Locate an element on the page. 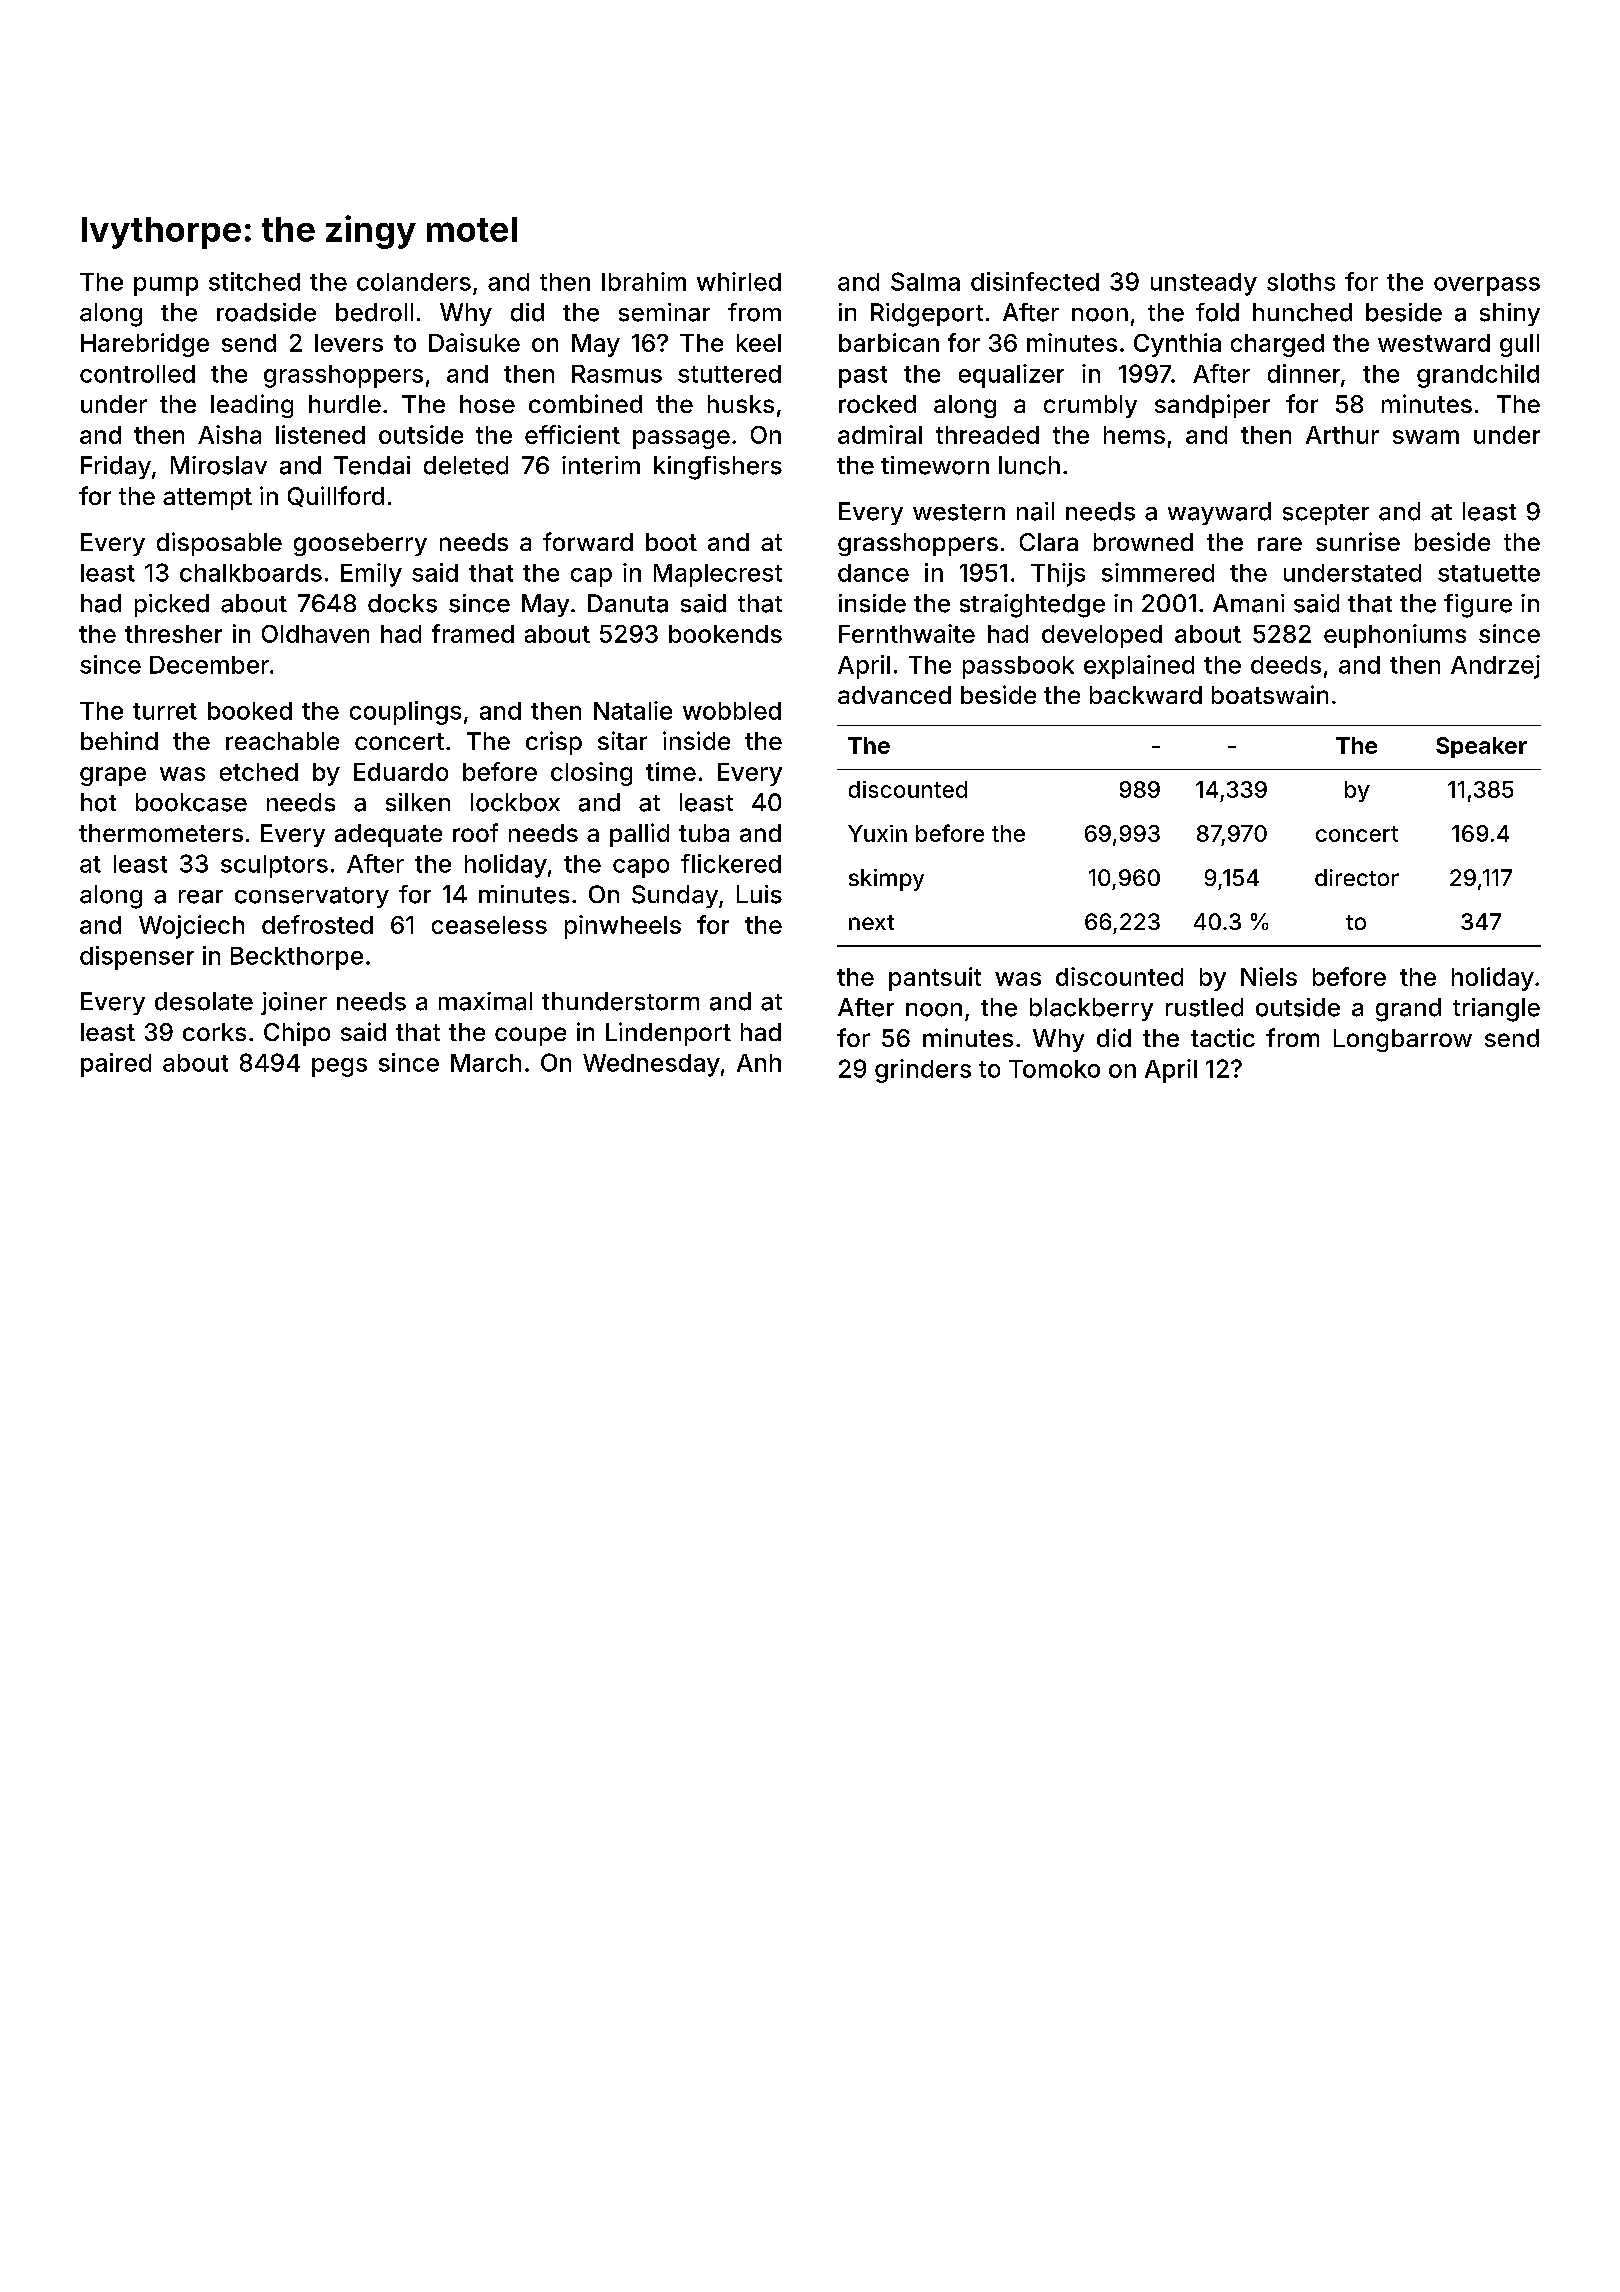  swam is located at coordinates (1426, 437).
